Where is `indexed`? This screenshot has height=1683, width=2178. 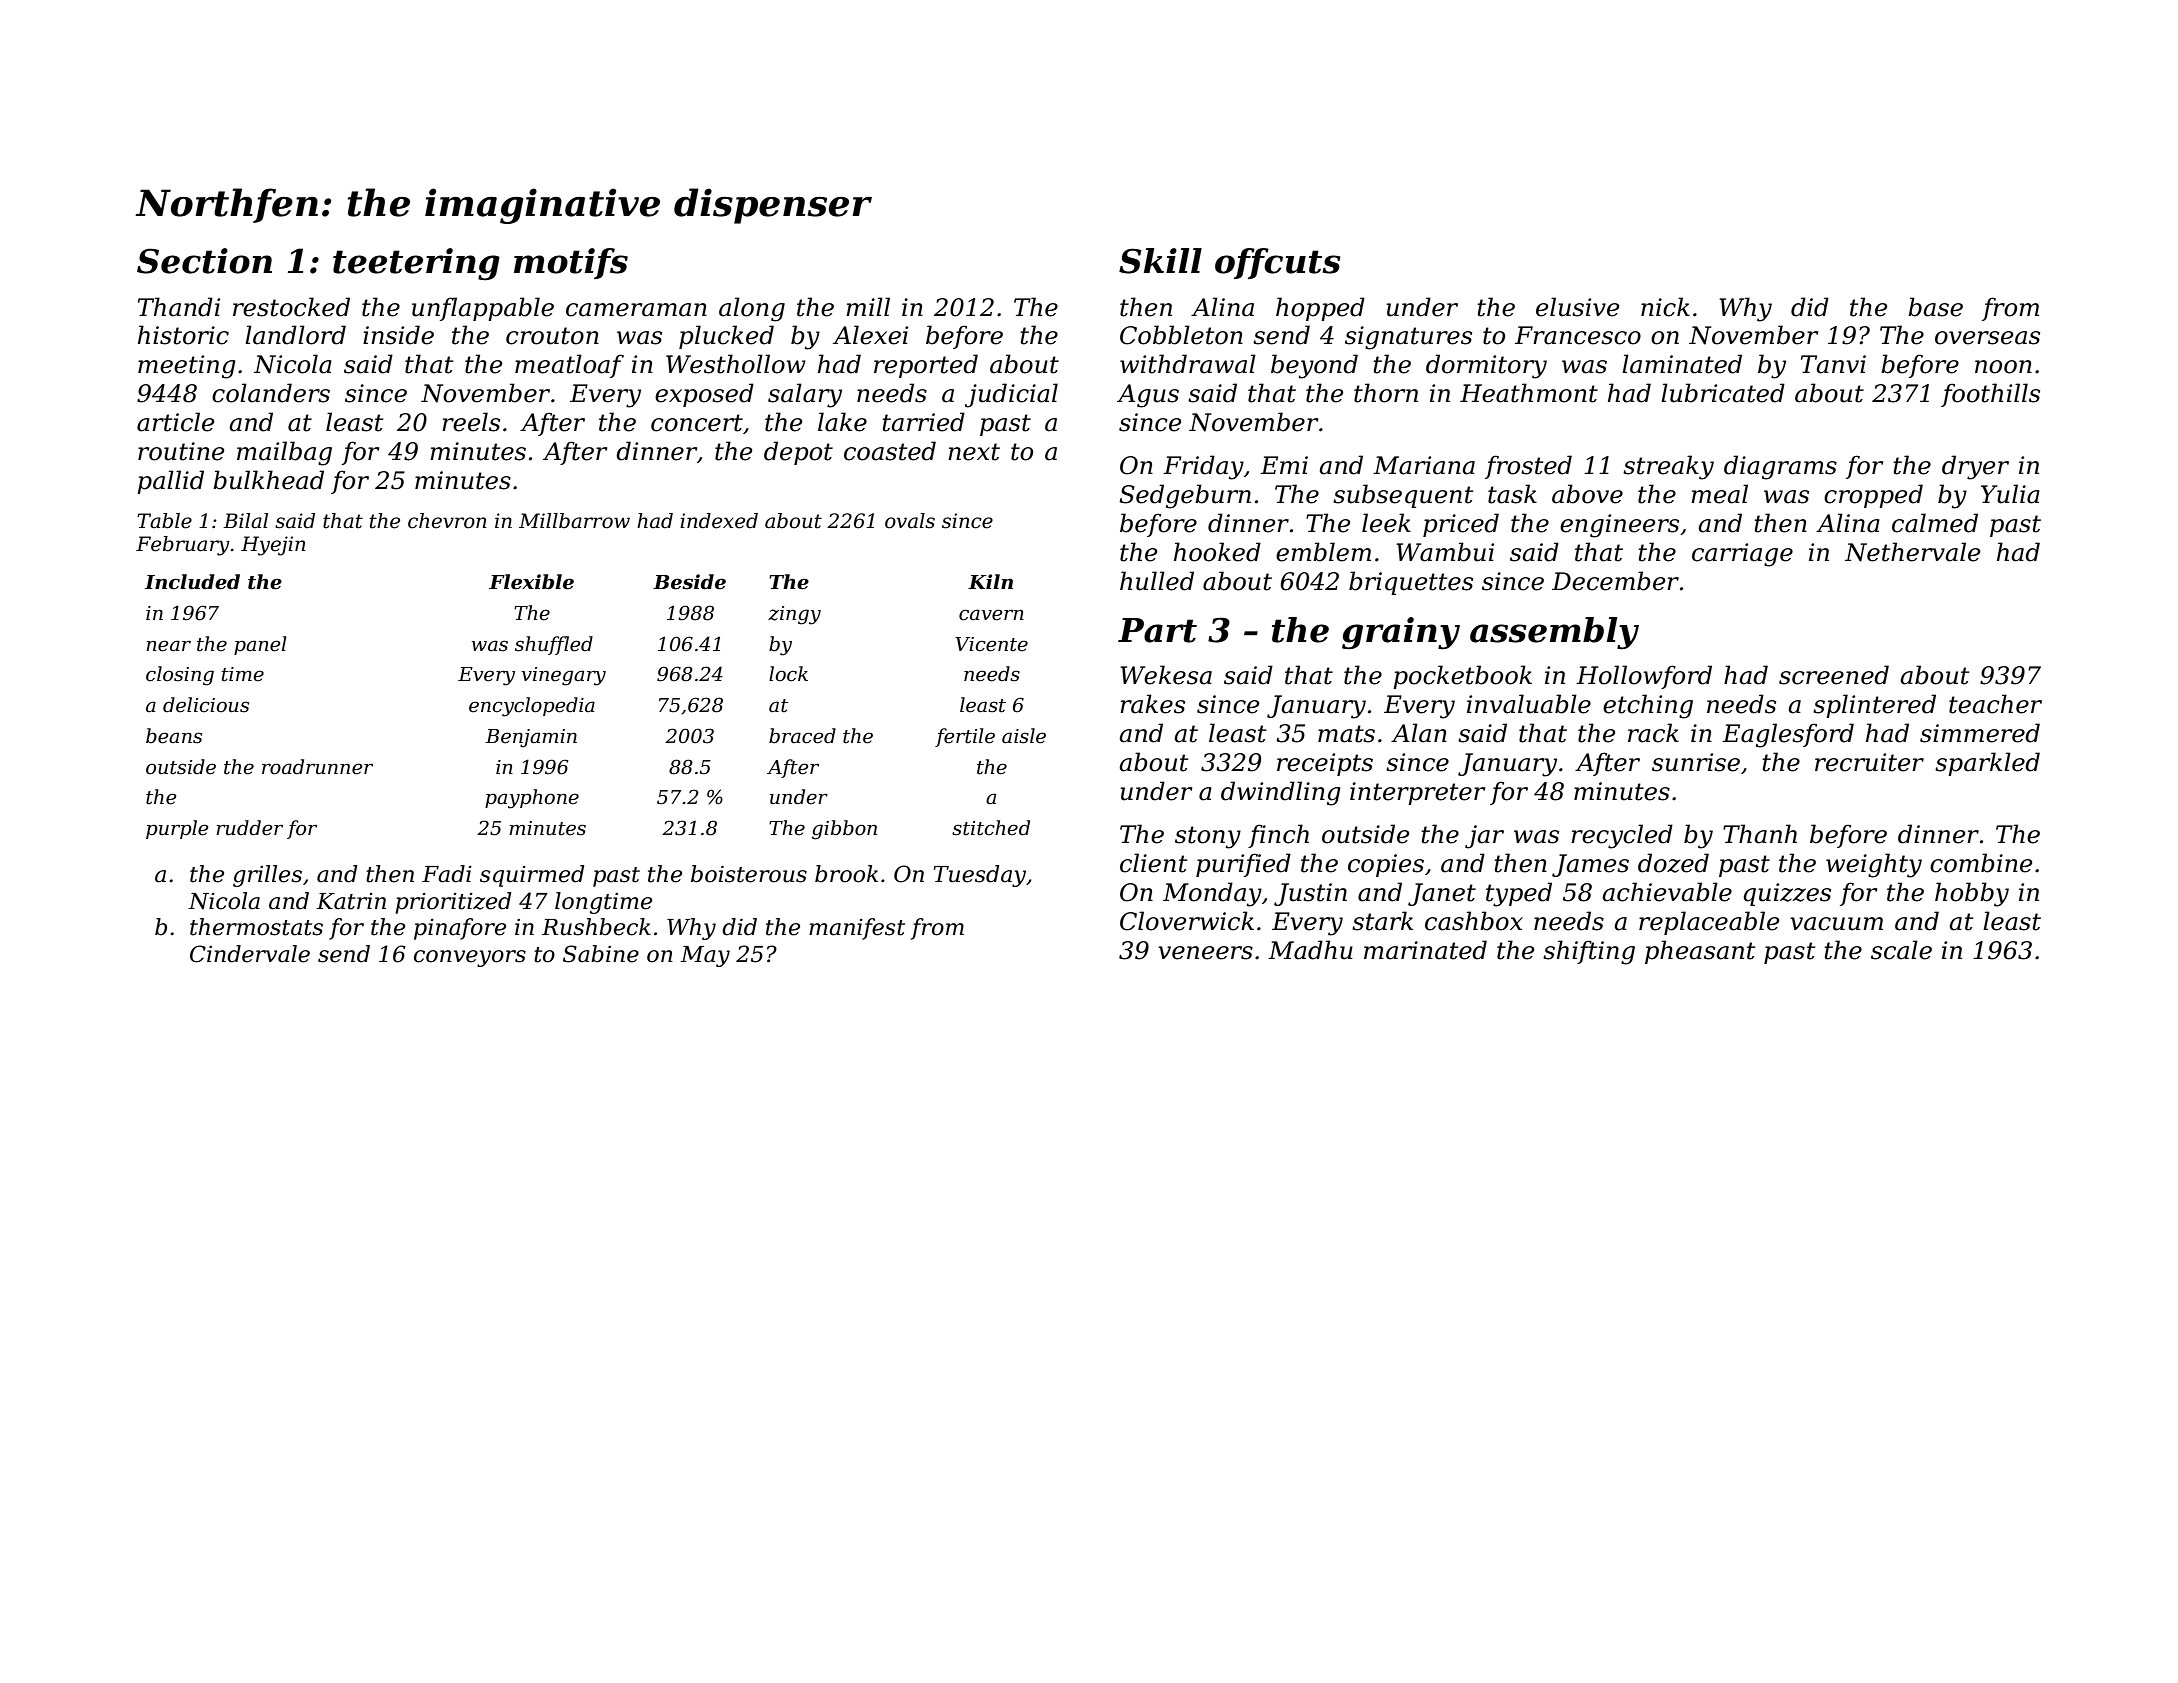 indexed is located at coordinates (719, 521).
